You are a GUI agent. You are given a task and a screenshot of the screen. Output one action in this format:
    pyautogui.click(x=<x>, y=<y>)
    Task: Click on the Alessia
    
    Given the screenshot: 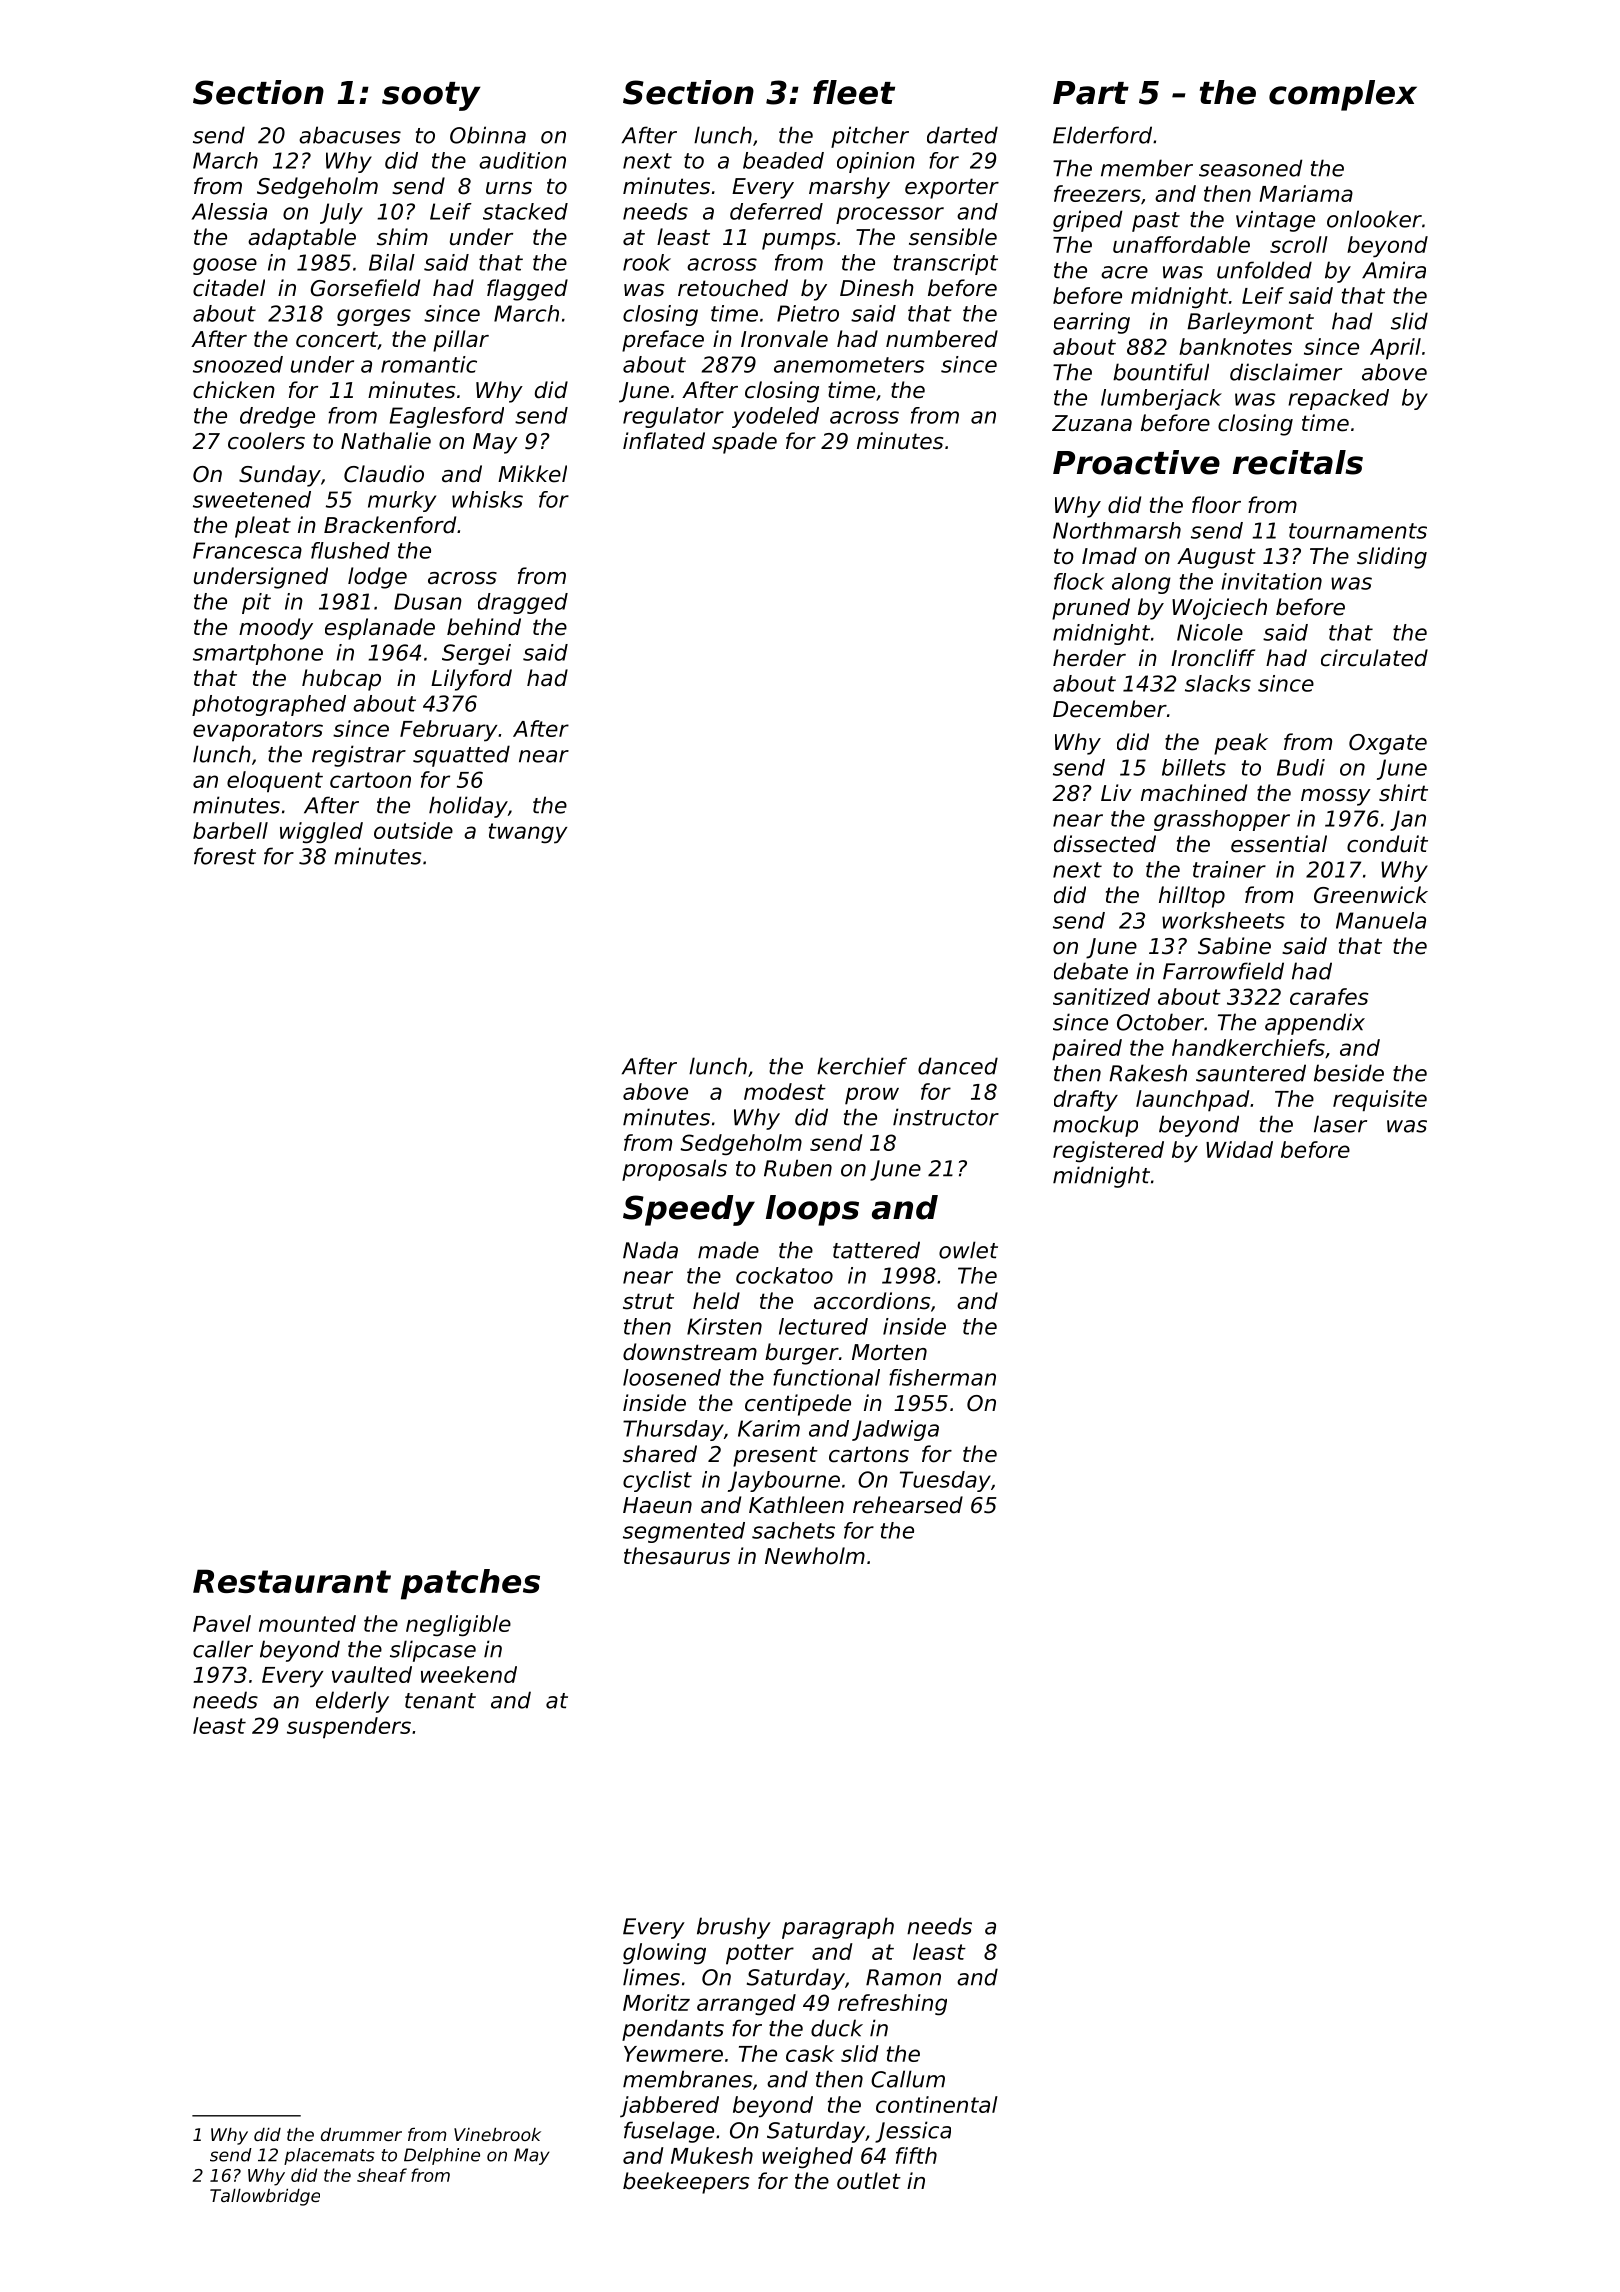 What is the action you would take?
    pyautogui.click(x=229, y=211)
